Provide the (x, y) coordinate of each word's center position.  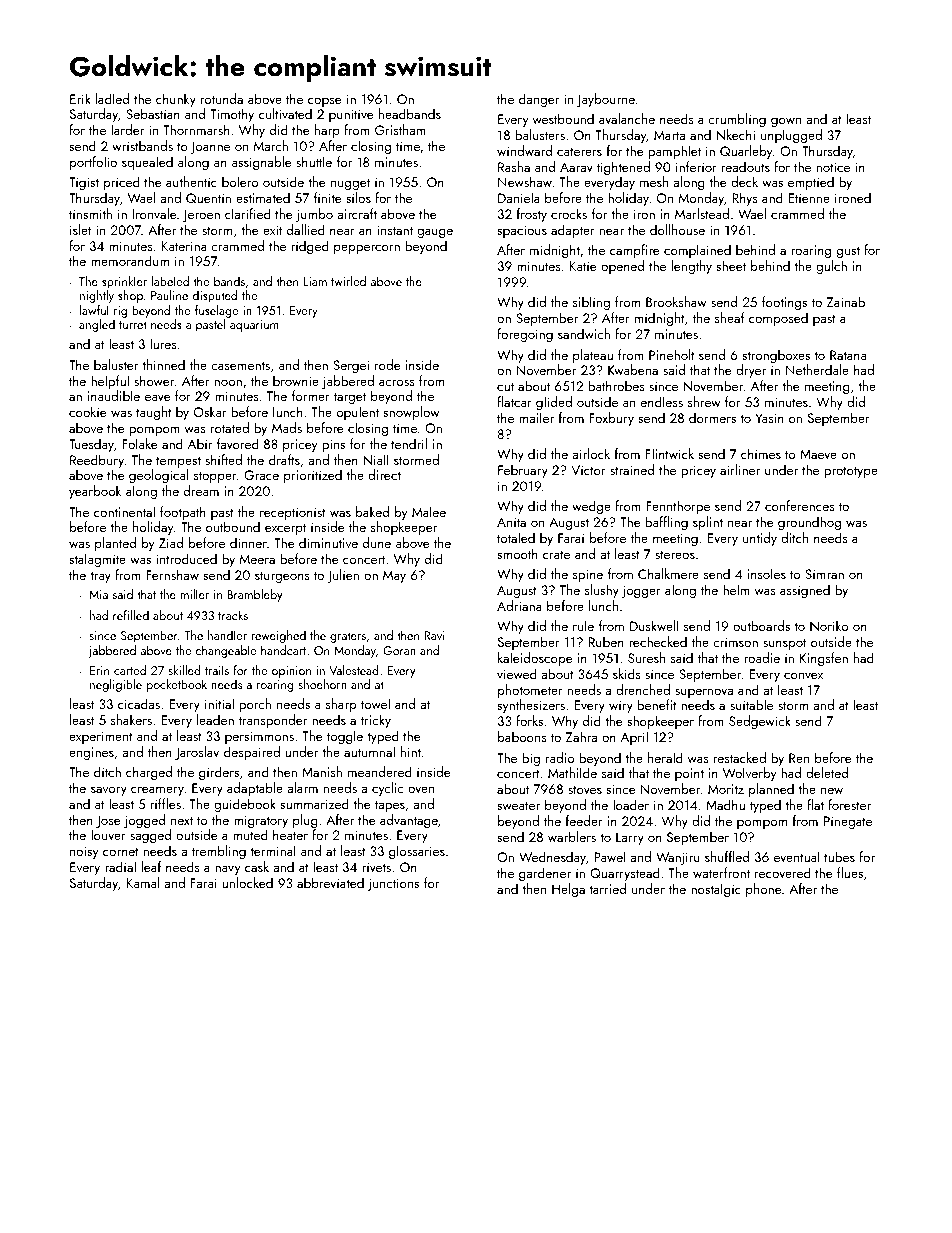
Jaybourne (606, 100)
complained (697, 251)
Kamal (143, 882)
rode (387, 364)
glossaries (417, 852)
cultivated (285, 113)
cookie (87, 411)
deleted (827, 772)
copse (324, 102)
